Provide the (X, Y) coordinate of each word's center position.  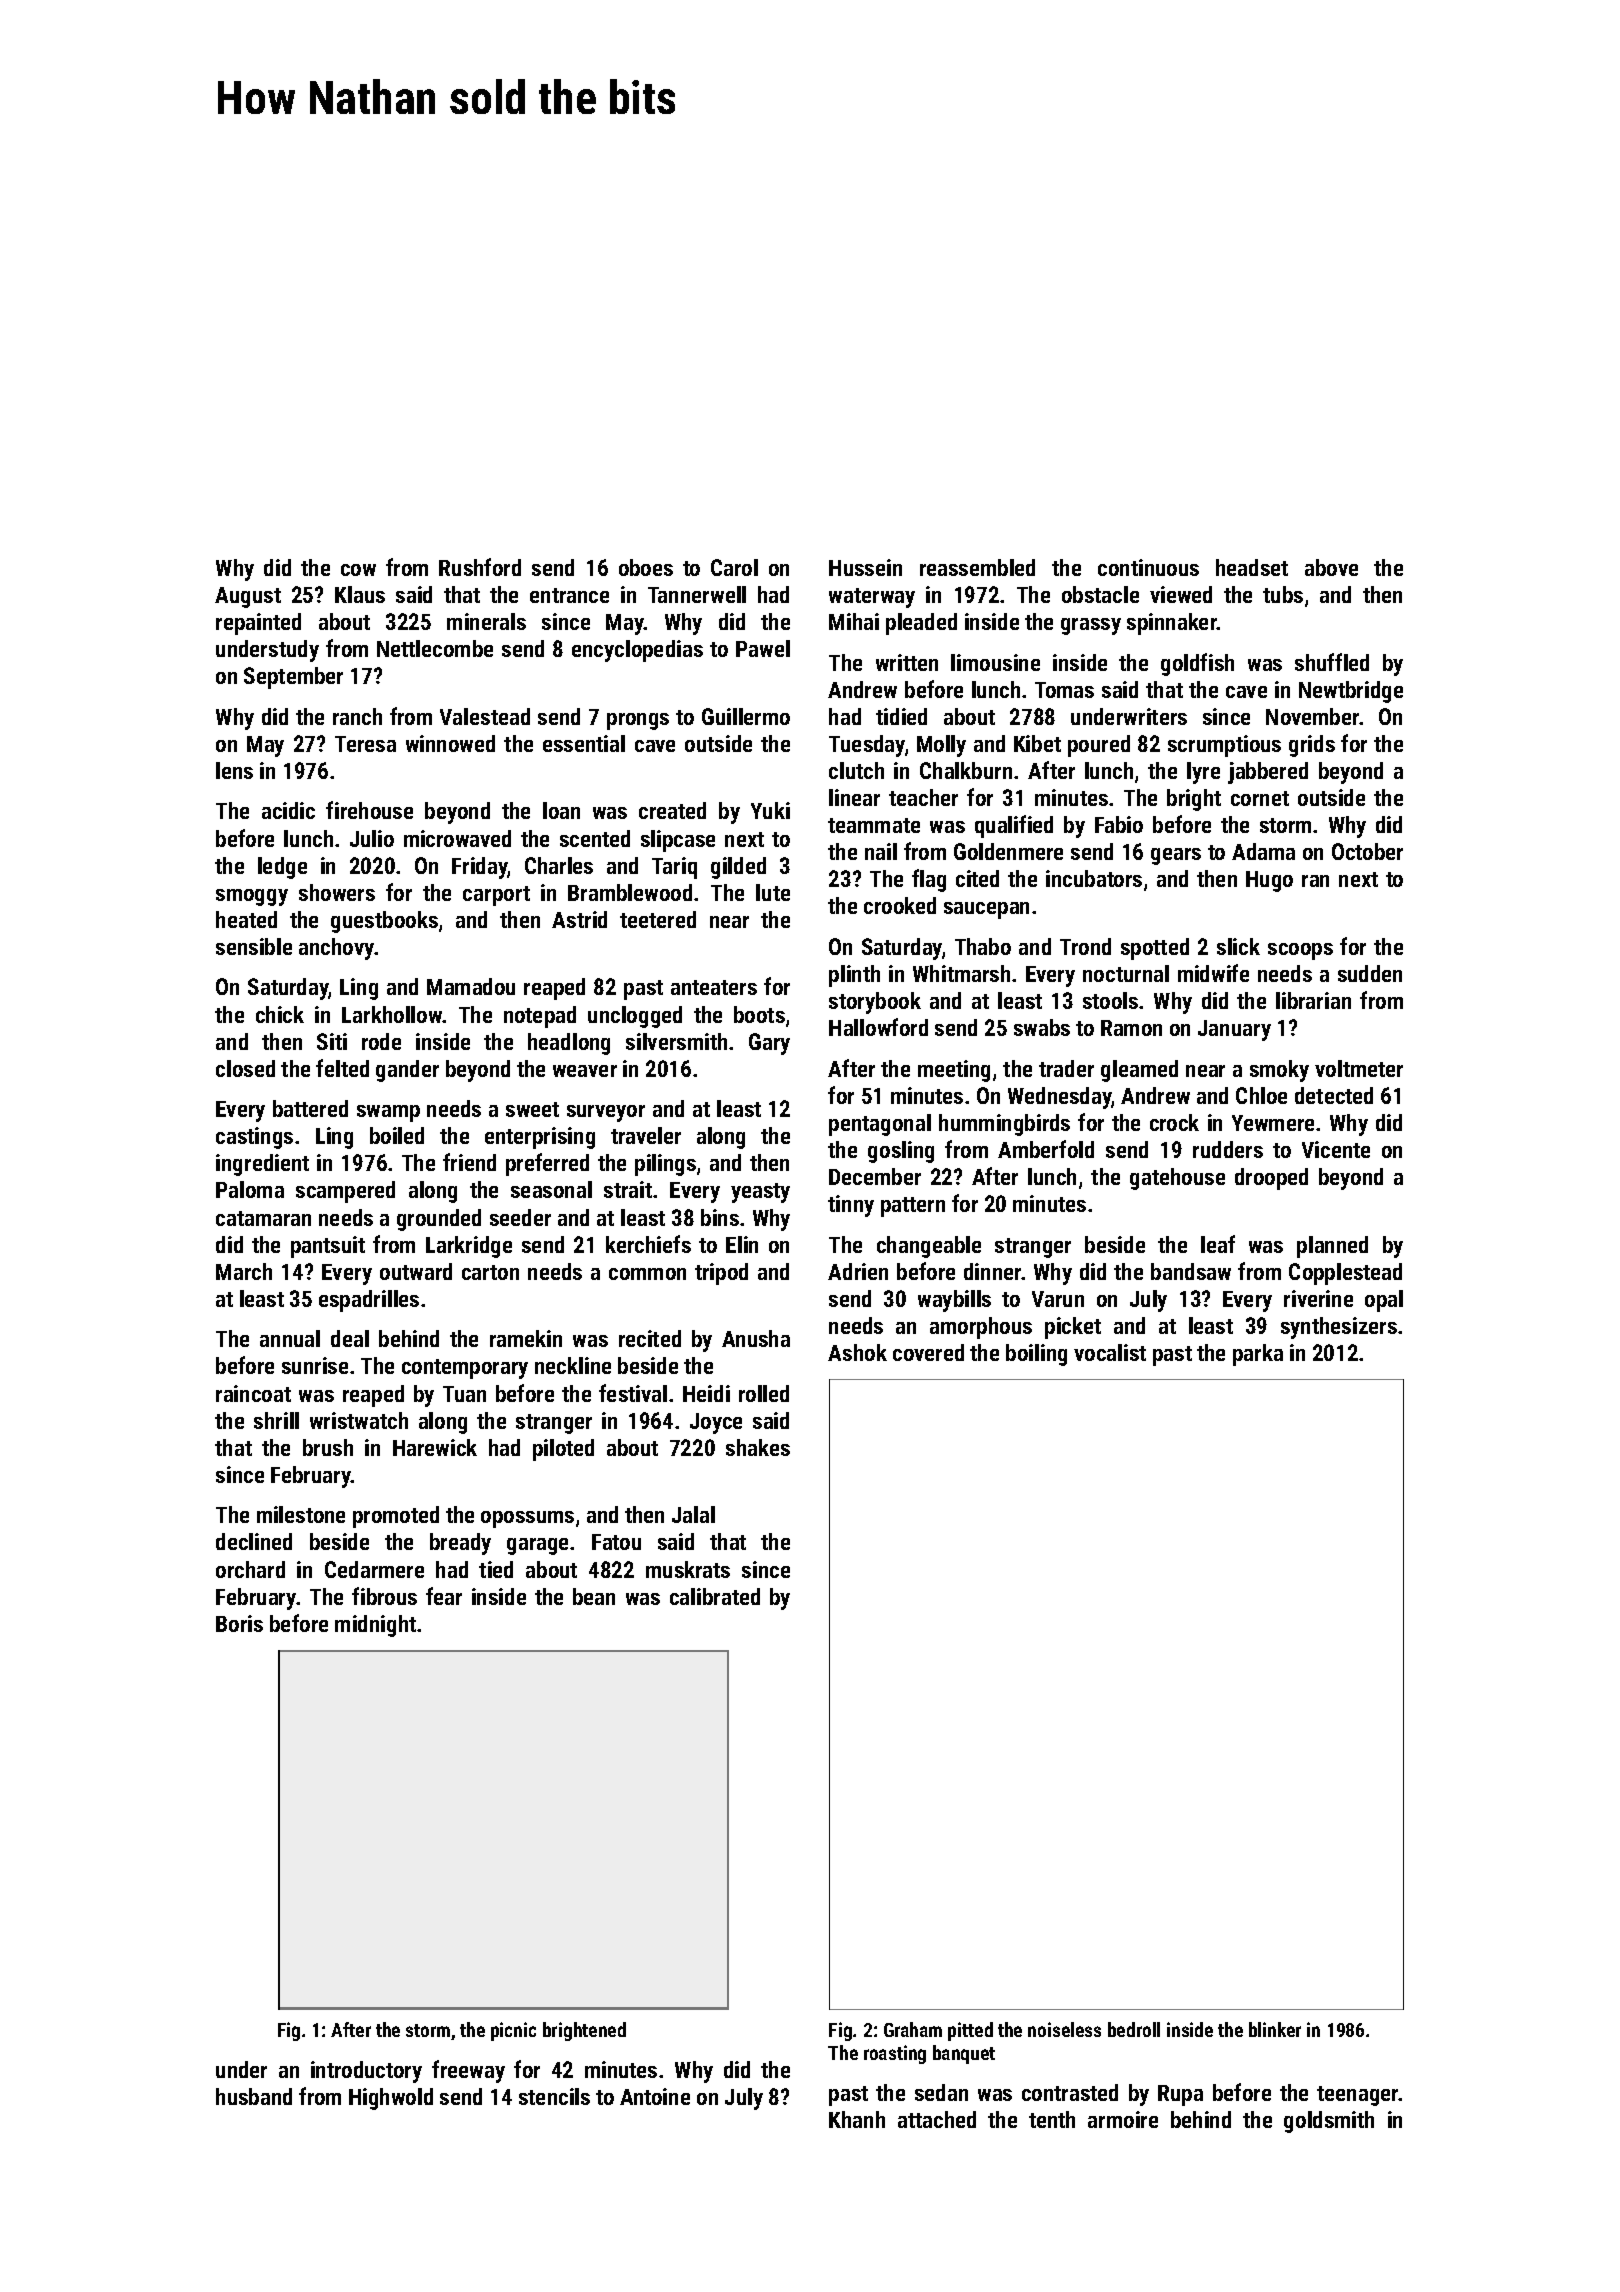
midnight (375, 1626)
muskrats (688, 1569)
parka (1258, 1355)
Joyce (716, 1423)
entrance (569, 595)
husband (254, 2096)
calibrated (715, 1596)
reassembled (977, 567)
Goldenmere (1008, 851)
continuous (1148, 567)
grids (1312, 746)
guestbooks (384, 922)
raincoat (253, 1393)
